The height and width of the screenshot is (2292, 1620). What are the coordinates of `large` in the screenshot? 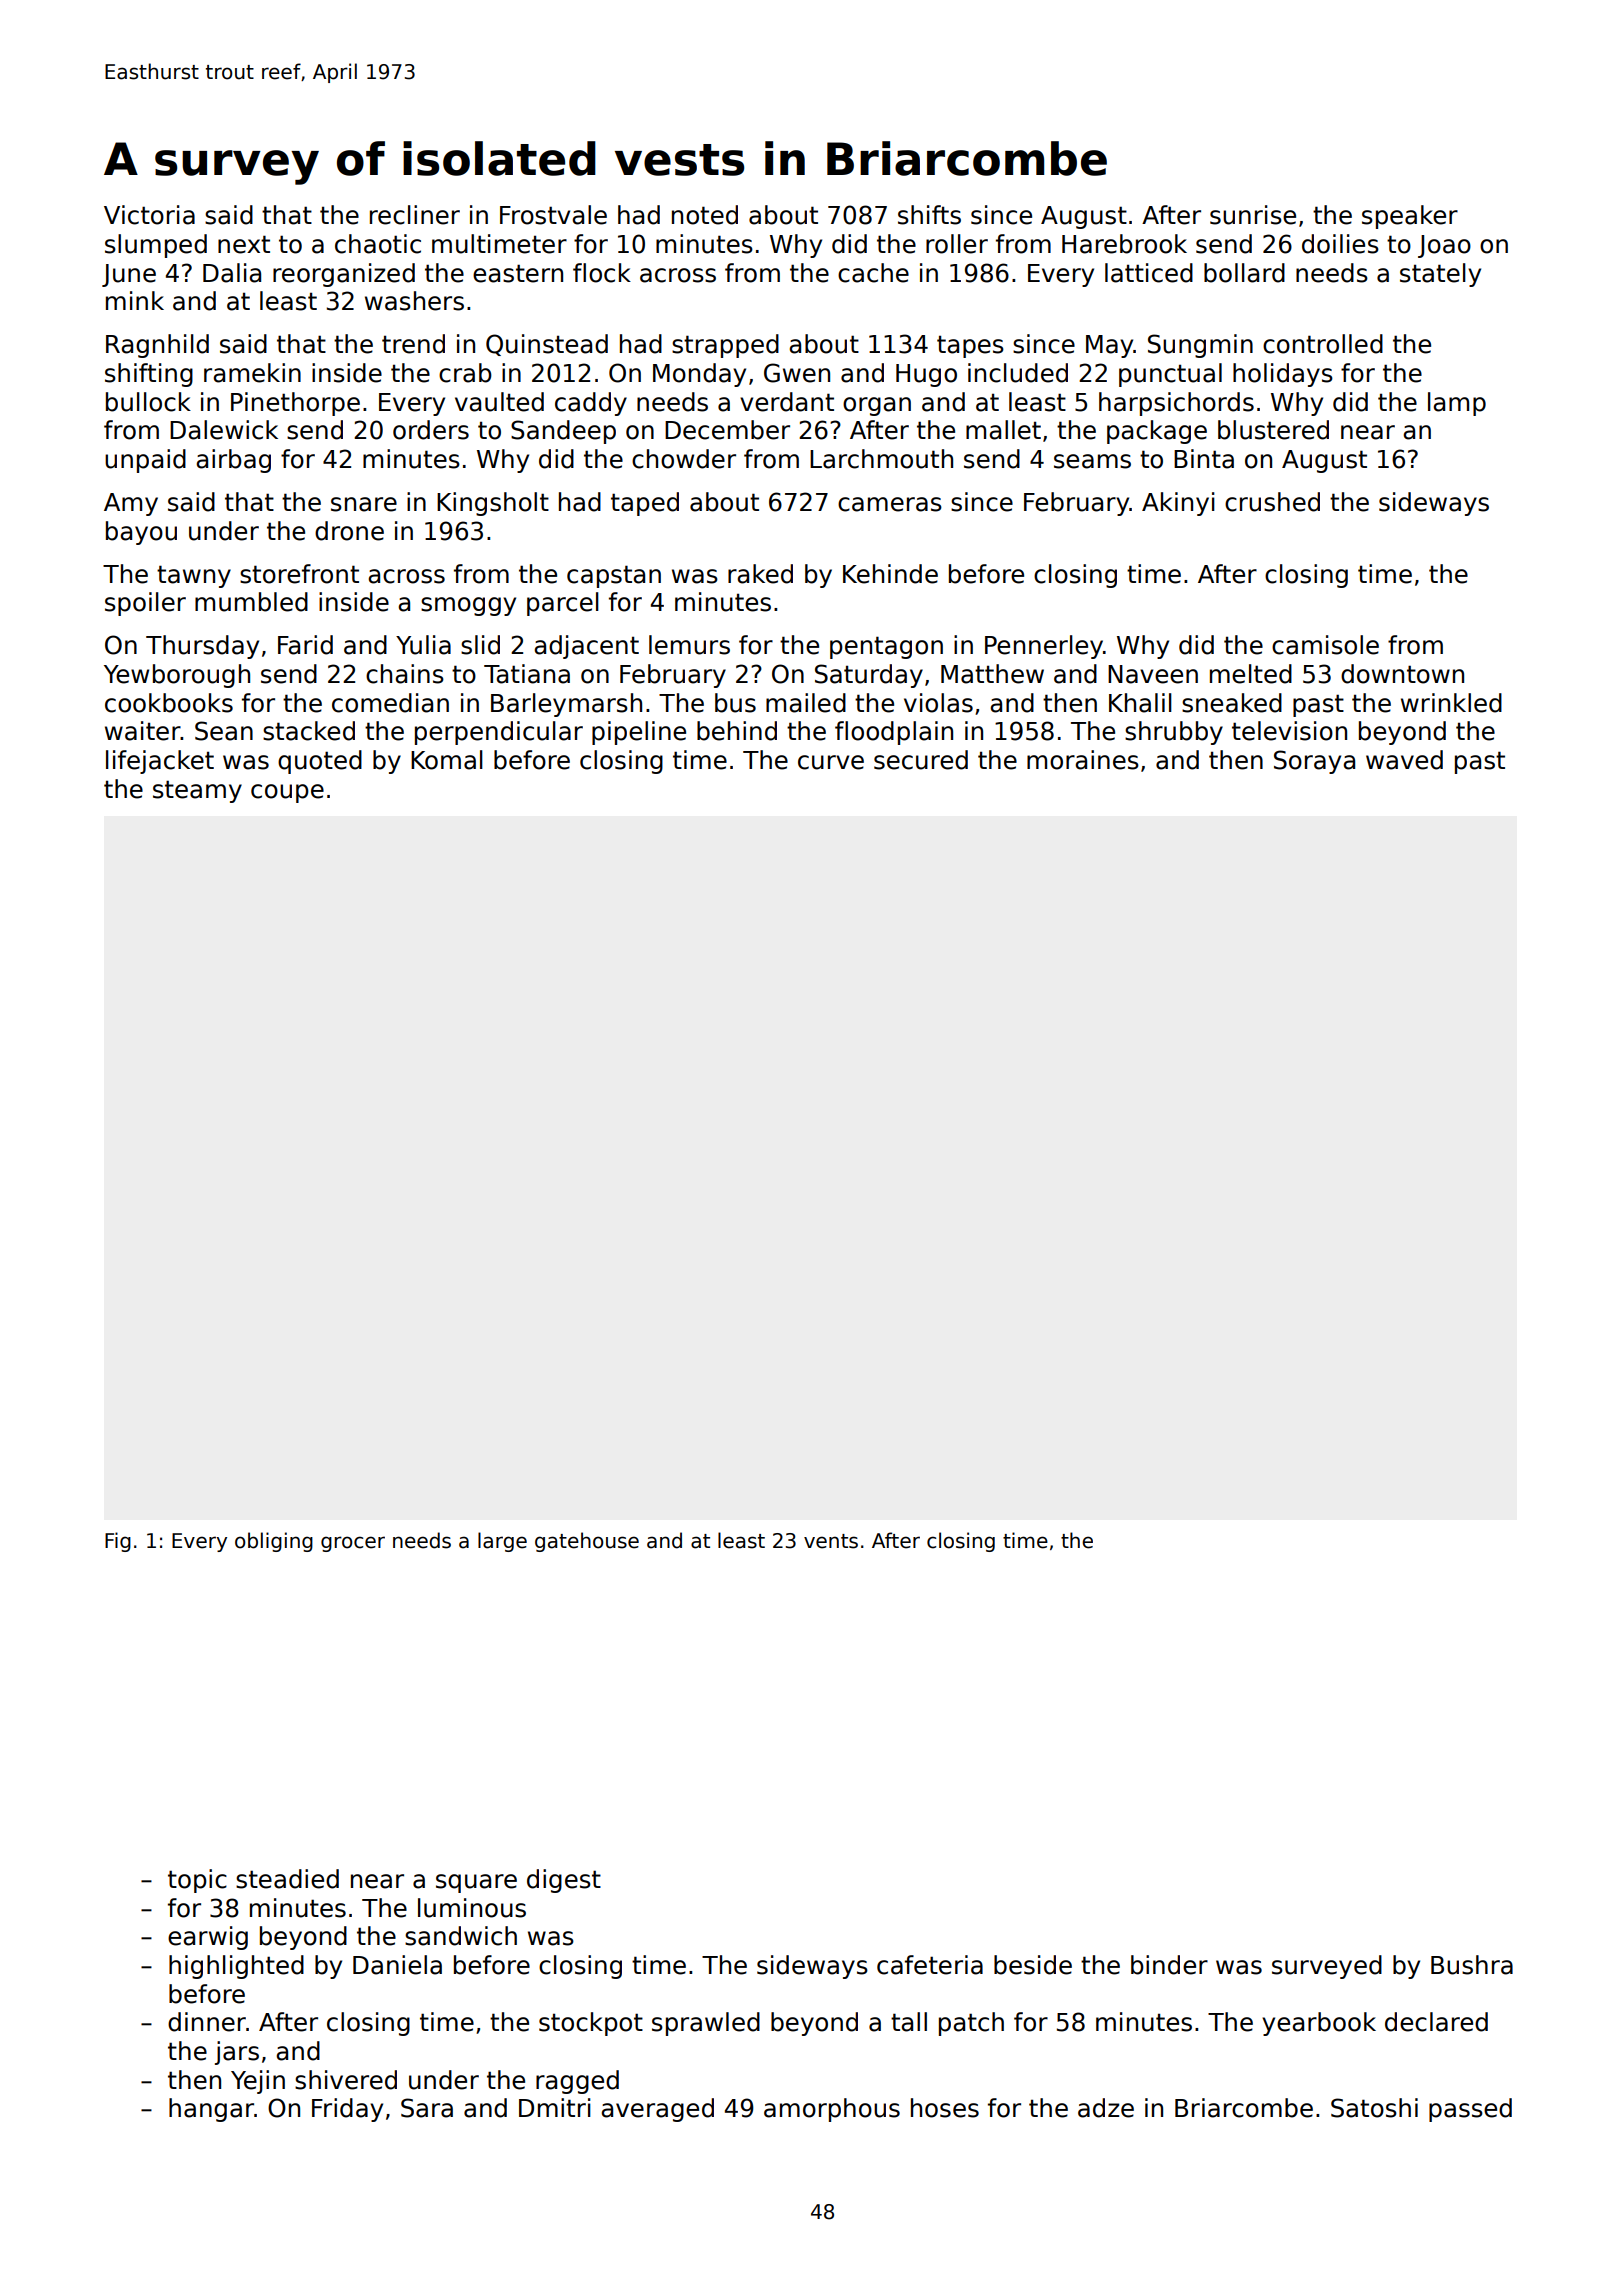 It's located at (502, 1542).
